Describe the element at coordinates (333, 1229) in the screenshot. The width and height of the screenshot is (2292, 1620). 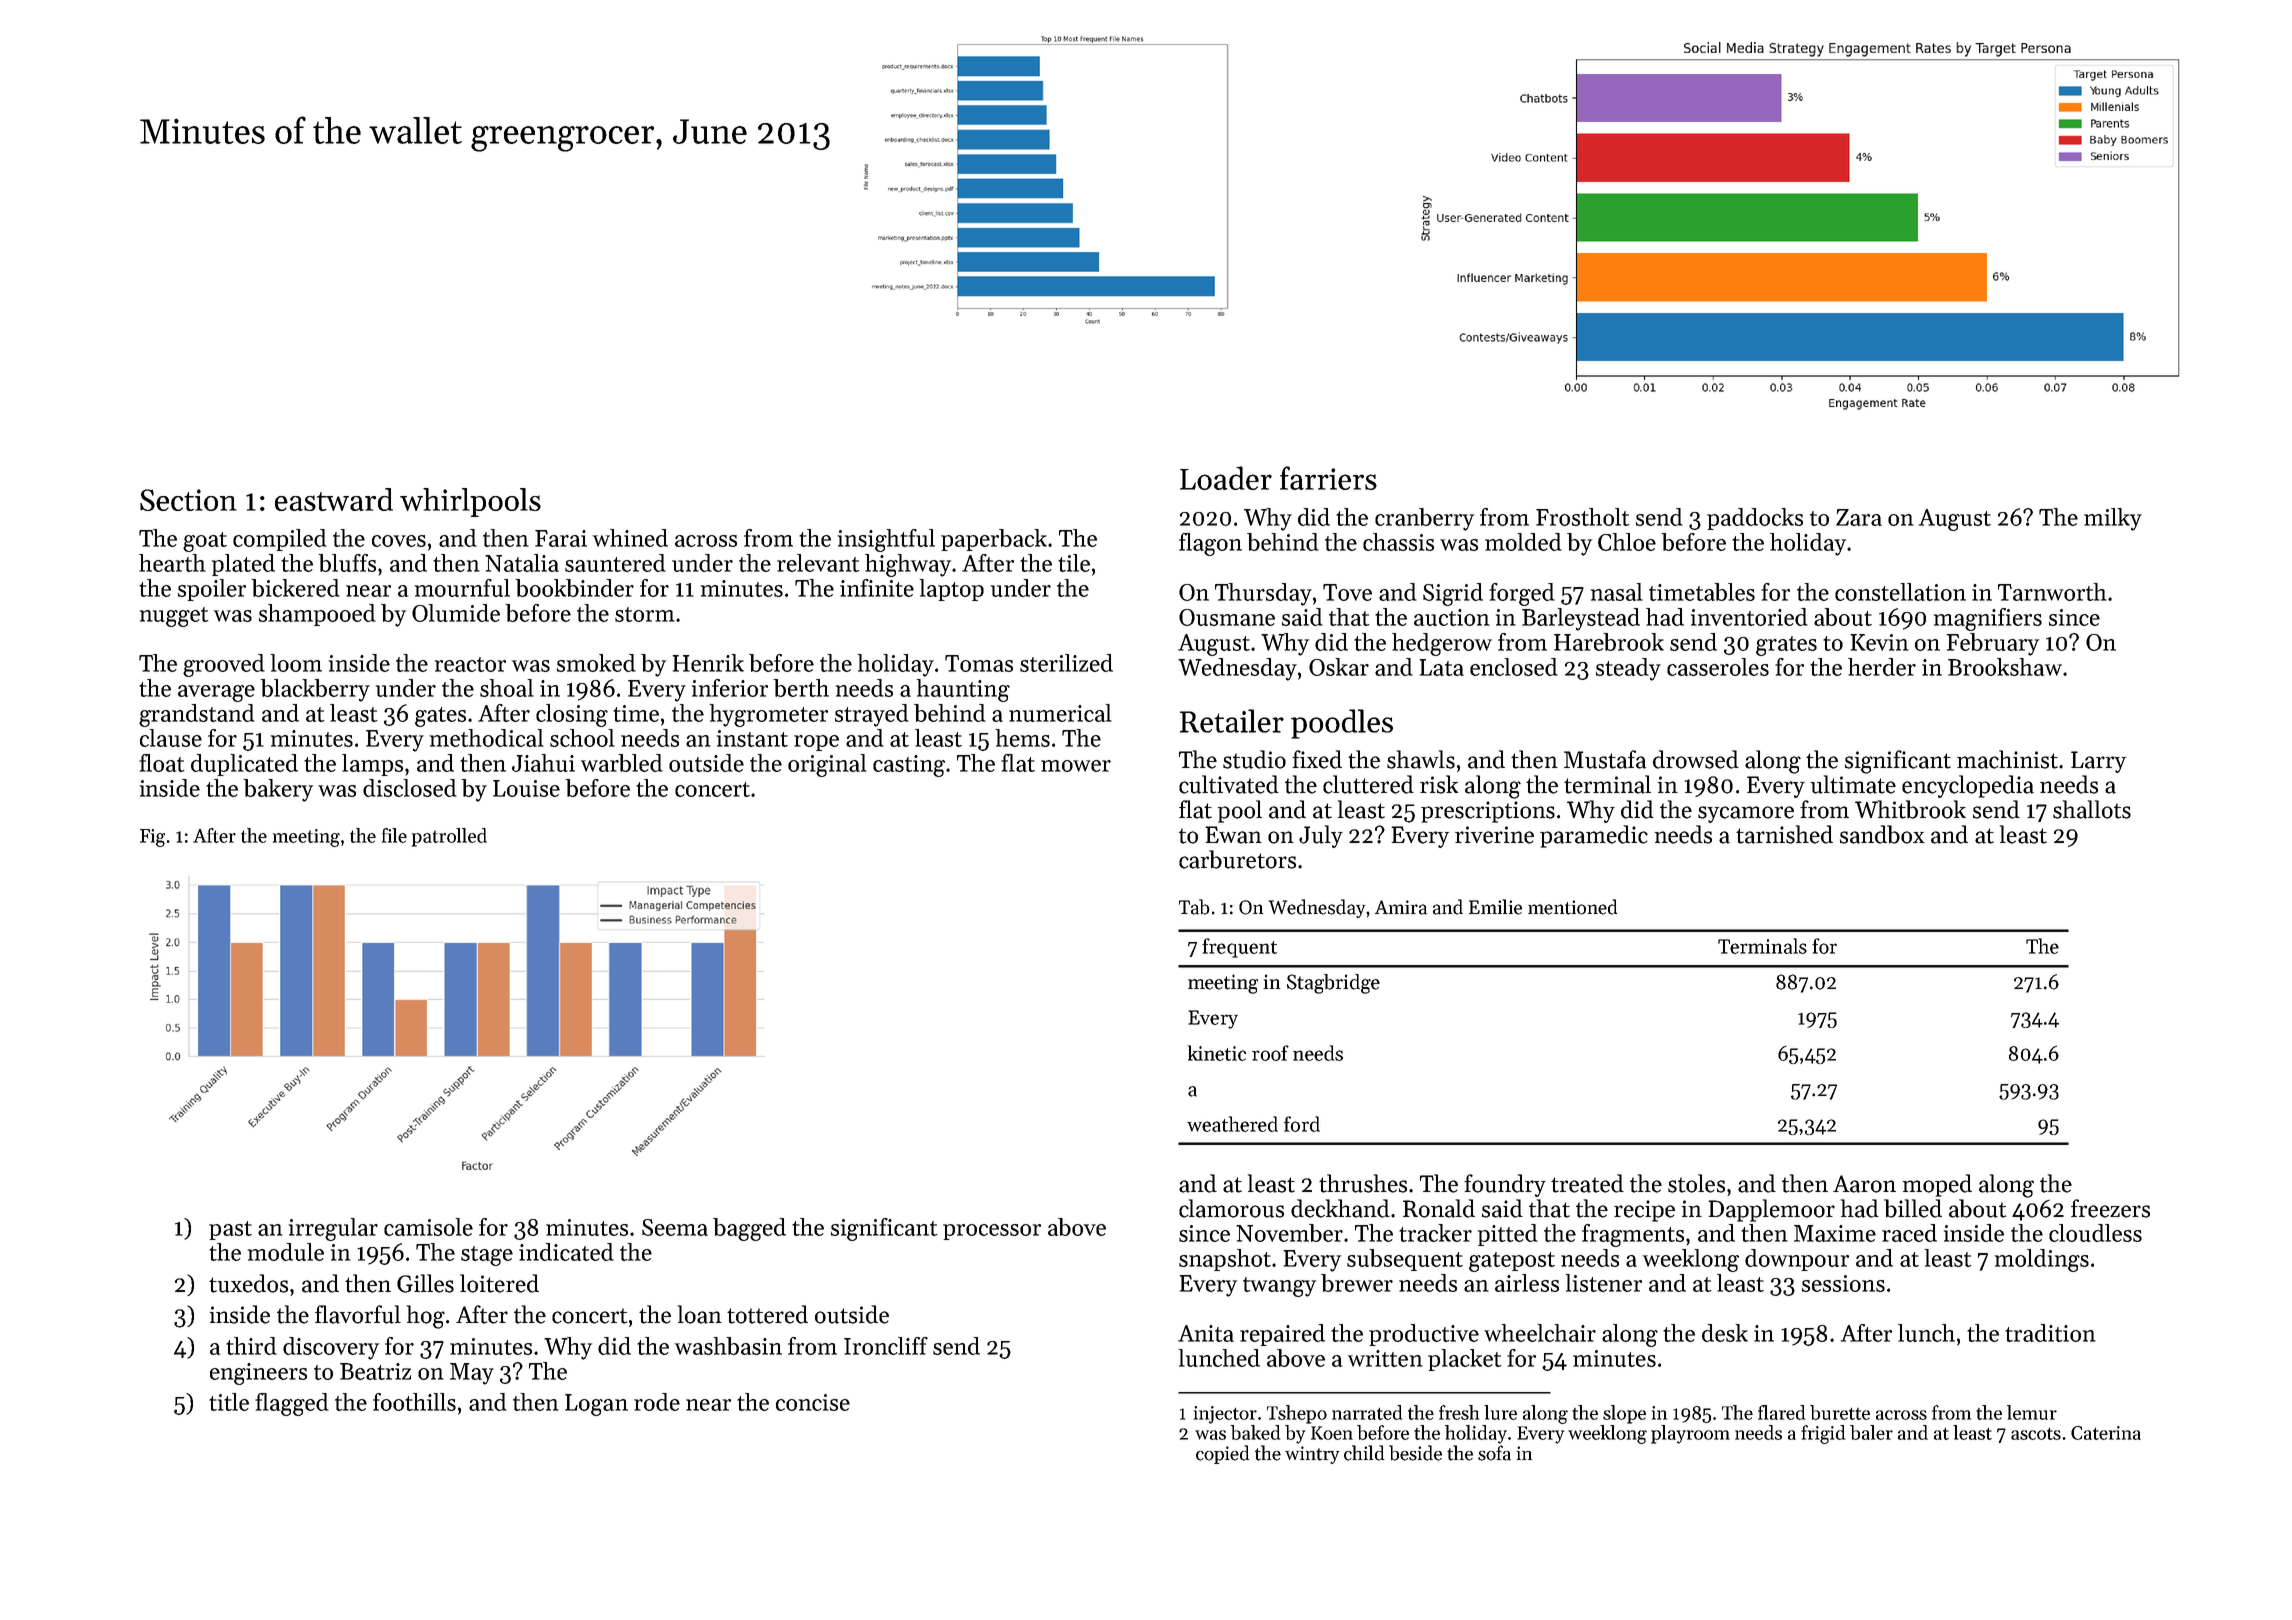
I see `irregular` at that location.
